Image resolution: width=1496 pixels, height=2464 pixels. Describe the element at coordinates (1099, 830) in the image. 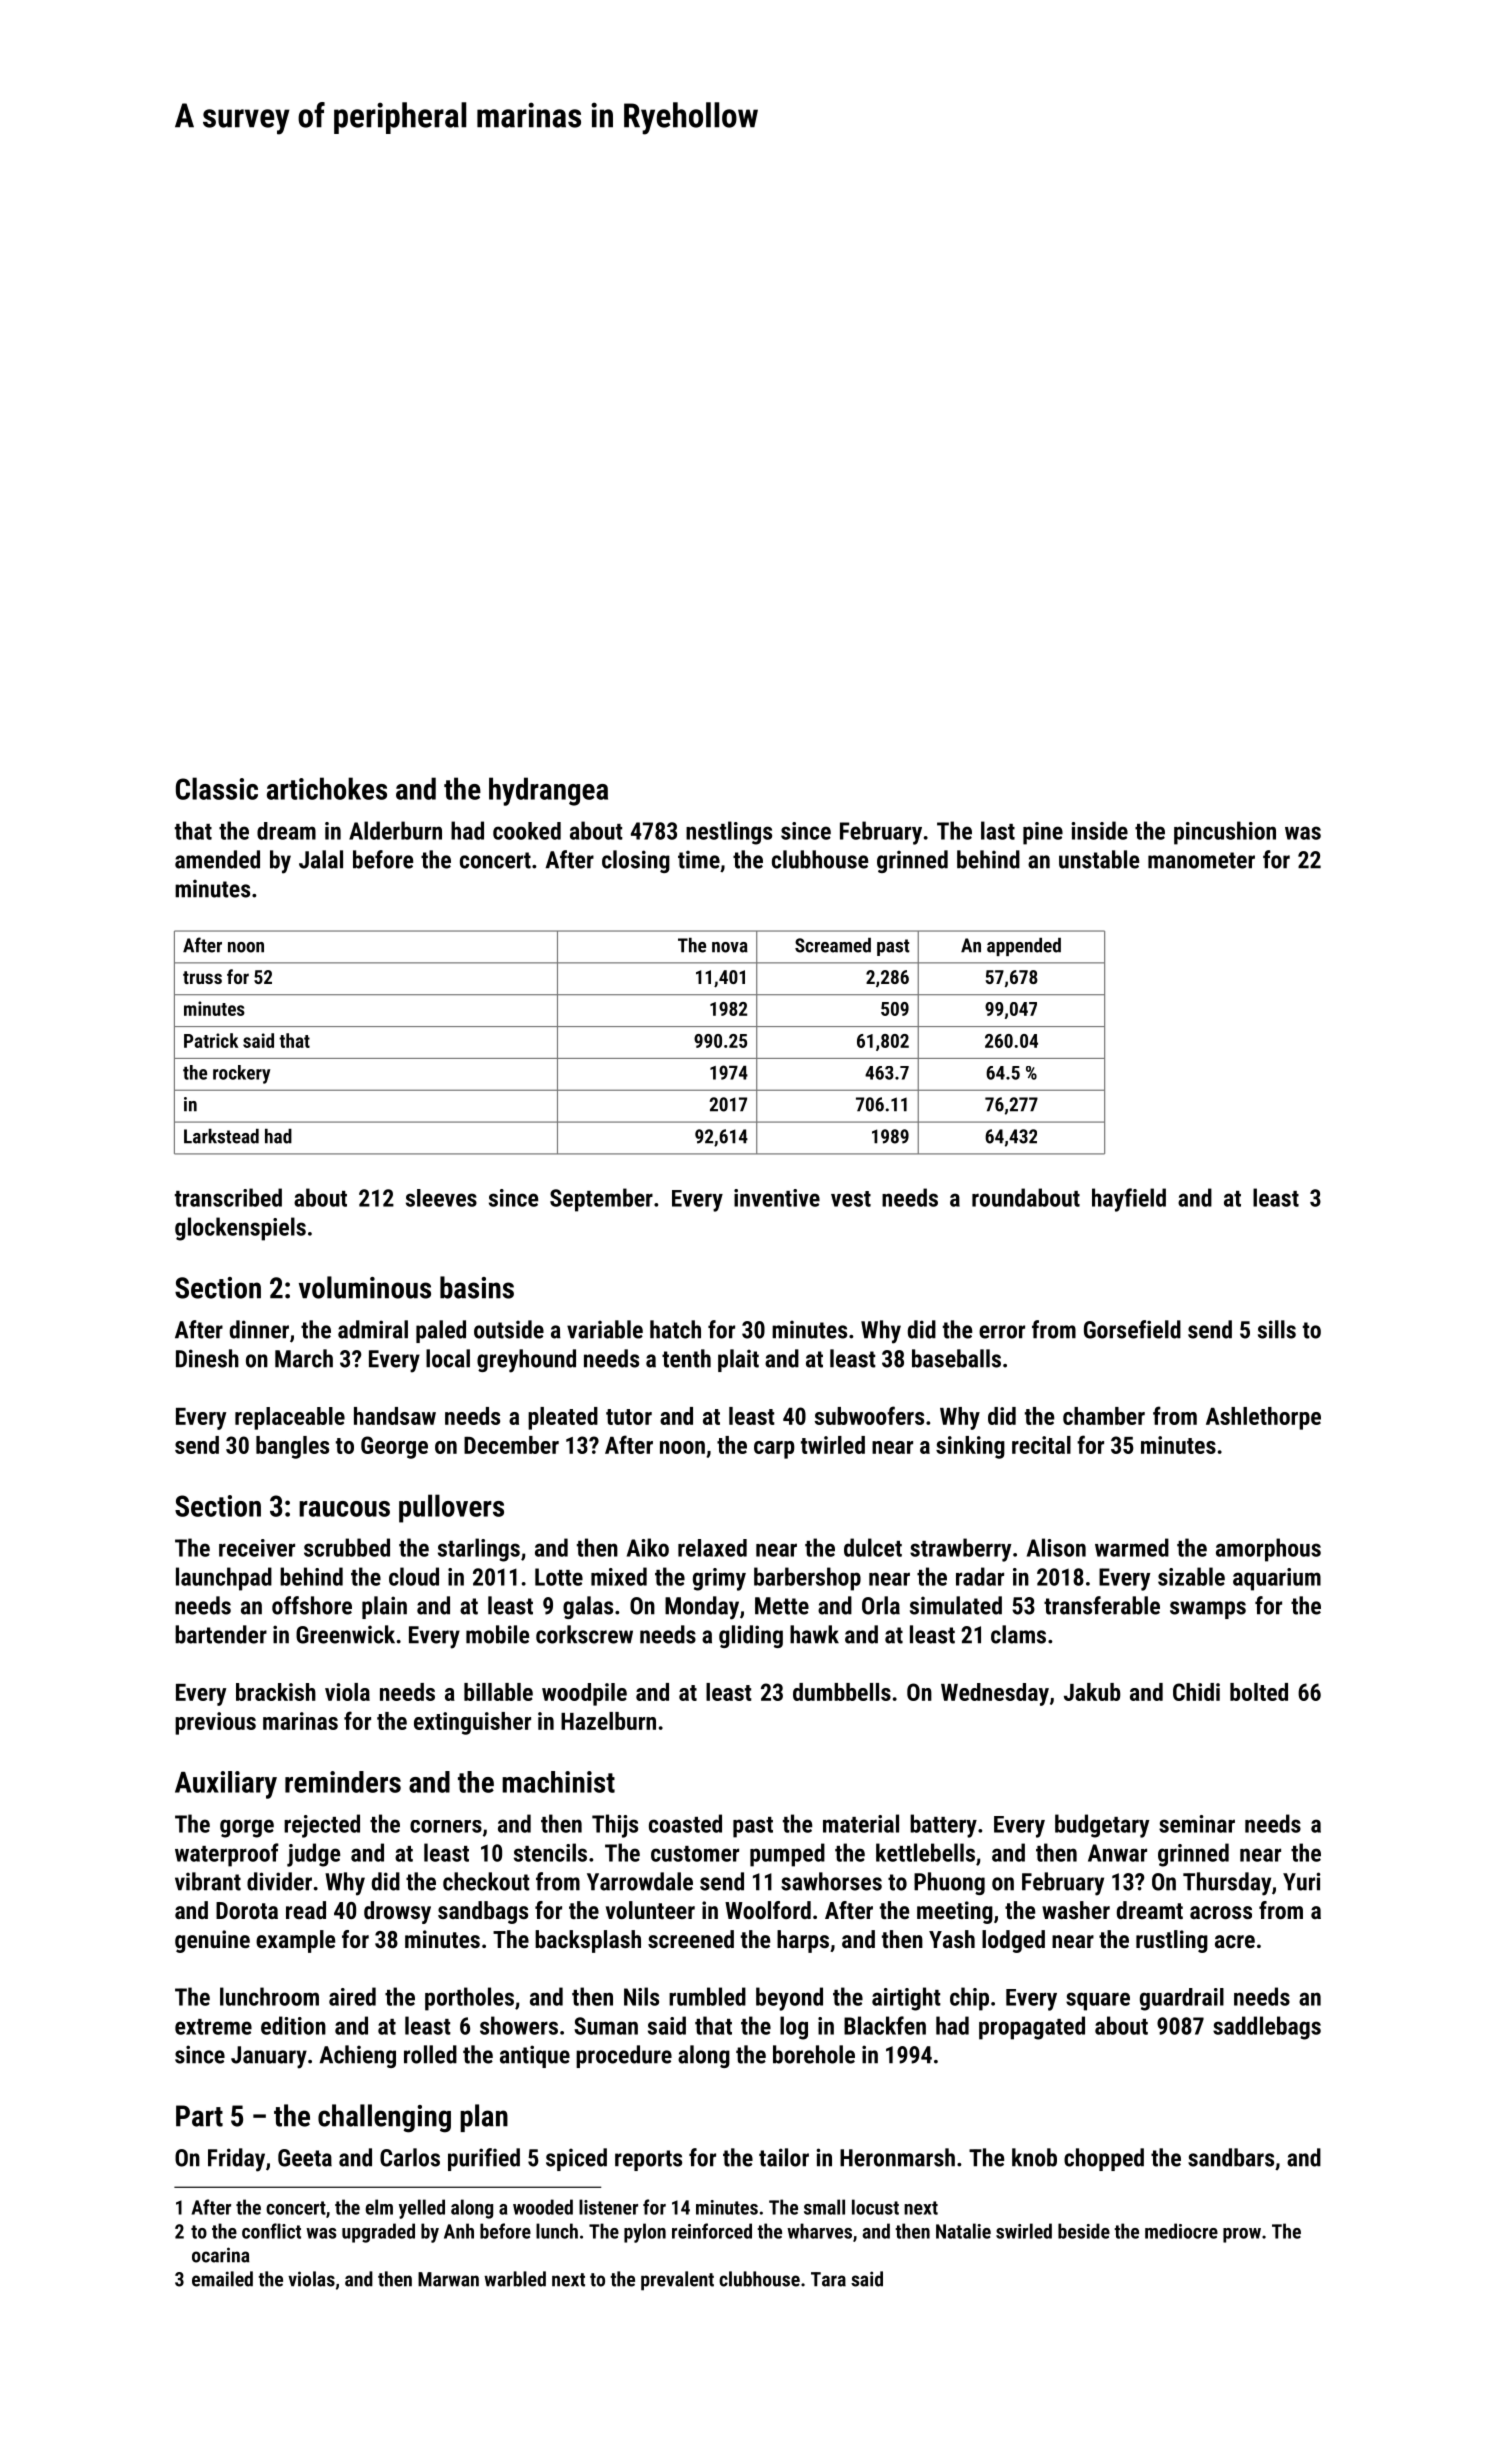

I see `inside` at that location.
